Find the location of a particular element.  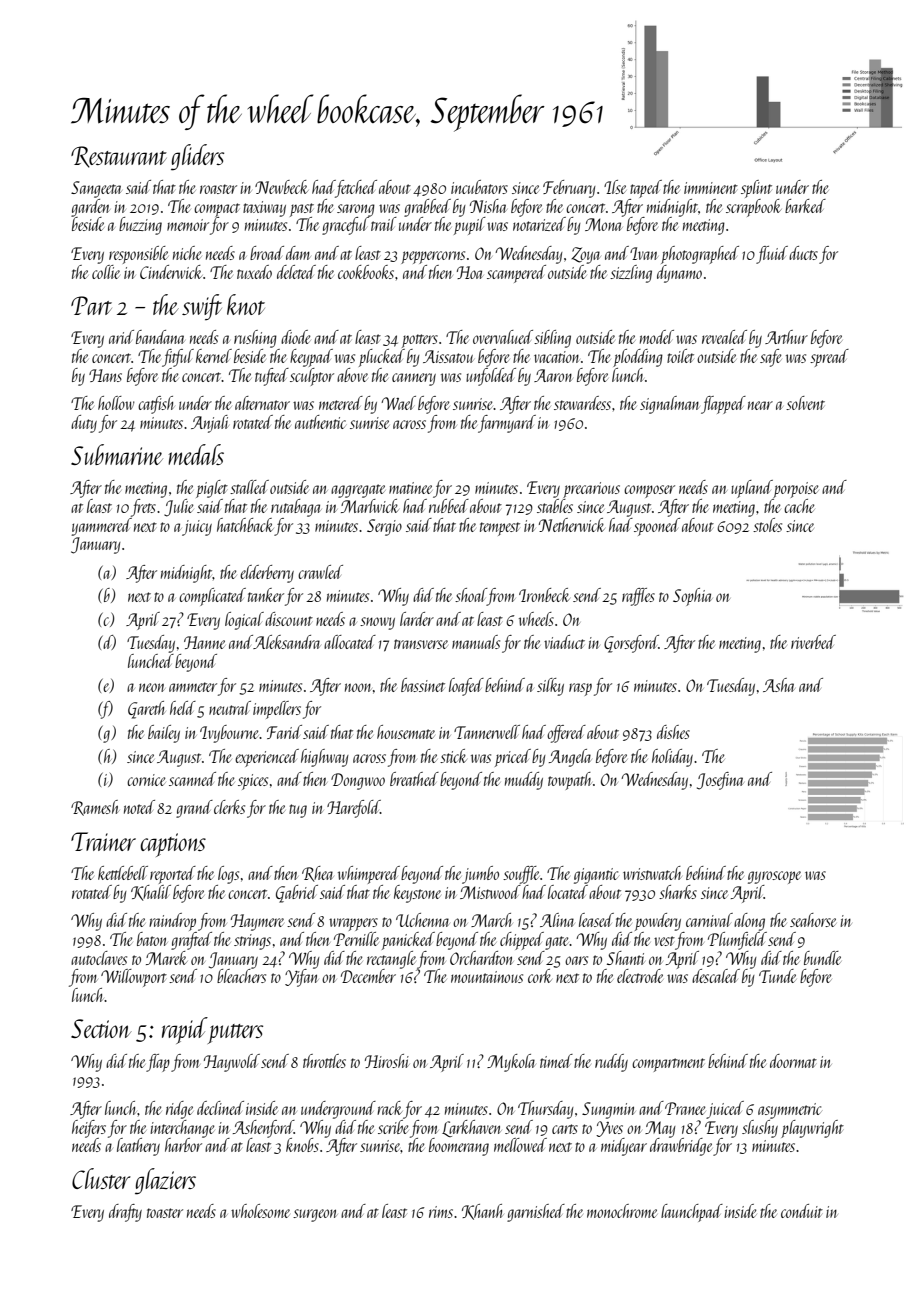

gigantic is located at coordinates (596, 876).
